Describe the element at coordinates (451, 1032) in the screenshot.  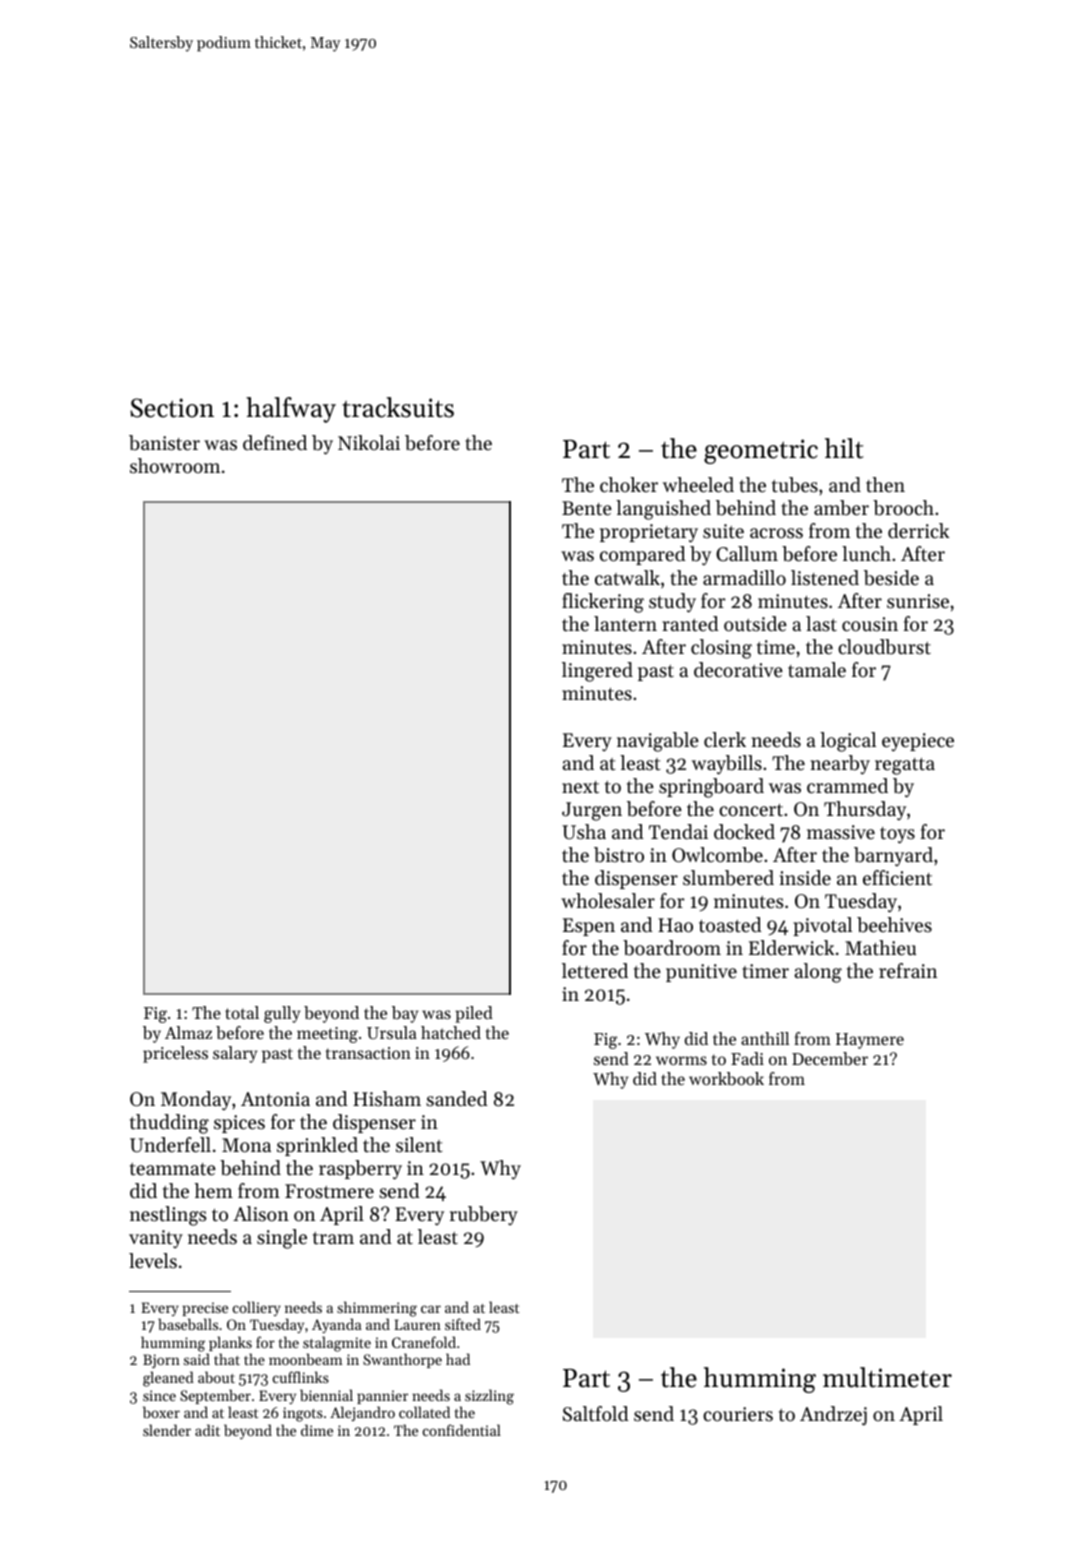
I see `hatched` at that location.
